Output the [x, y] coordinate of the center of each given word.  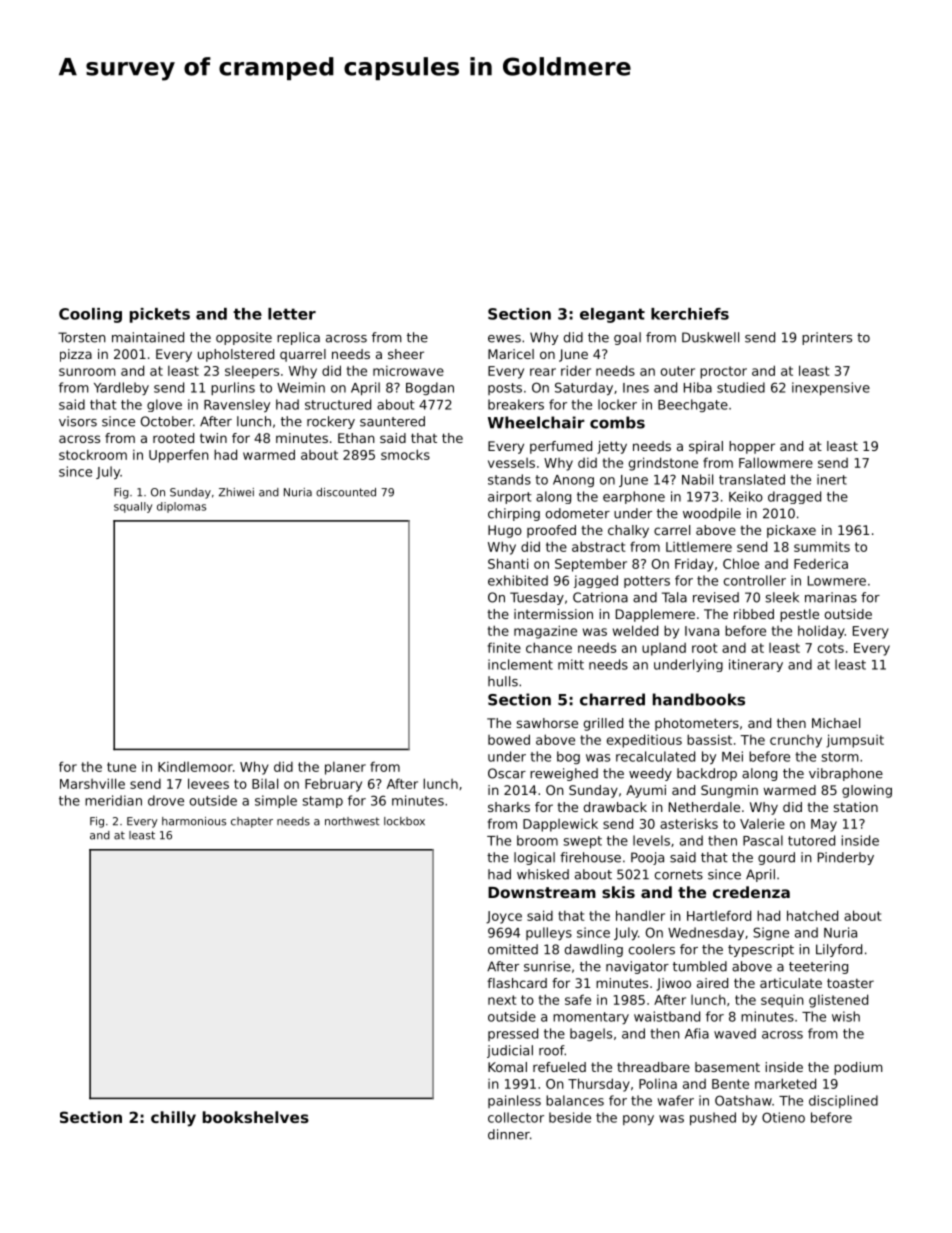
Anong [573, 481]
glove [164, 405]
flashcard [517, 983]
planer [345, 768]
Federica [821, 564]
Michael [836, 723]
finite [504, 647]
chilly [173, 1119]
